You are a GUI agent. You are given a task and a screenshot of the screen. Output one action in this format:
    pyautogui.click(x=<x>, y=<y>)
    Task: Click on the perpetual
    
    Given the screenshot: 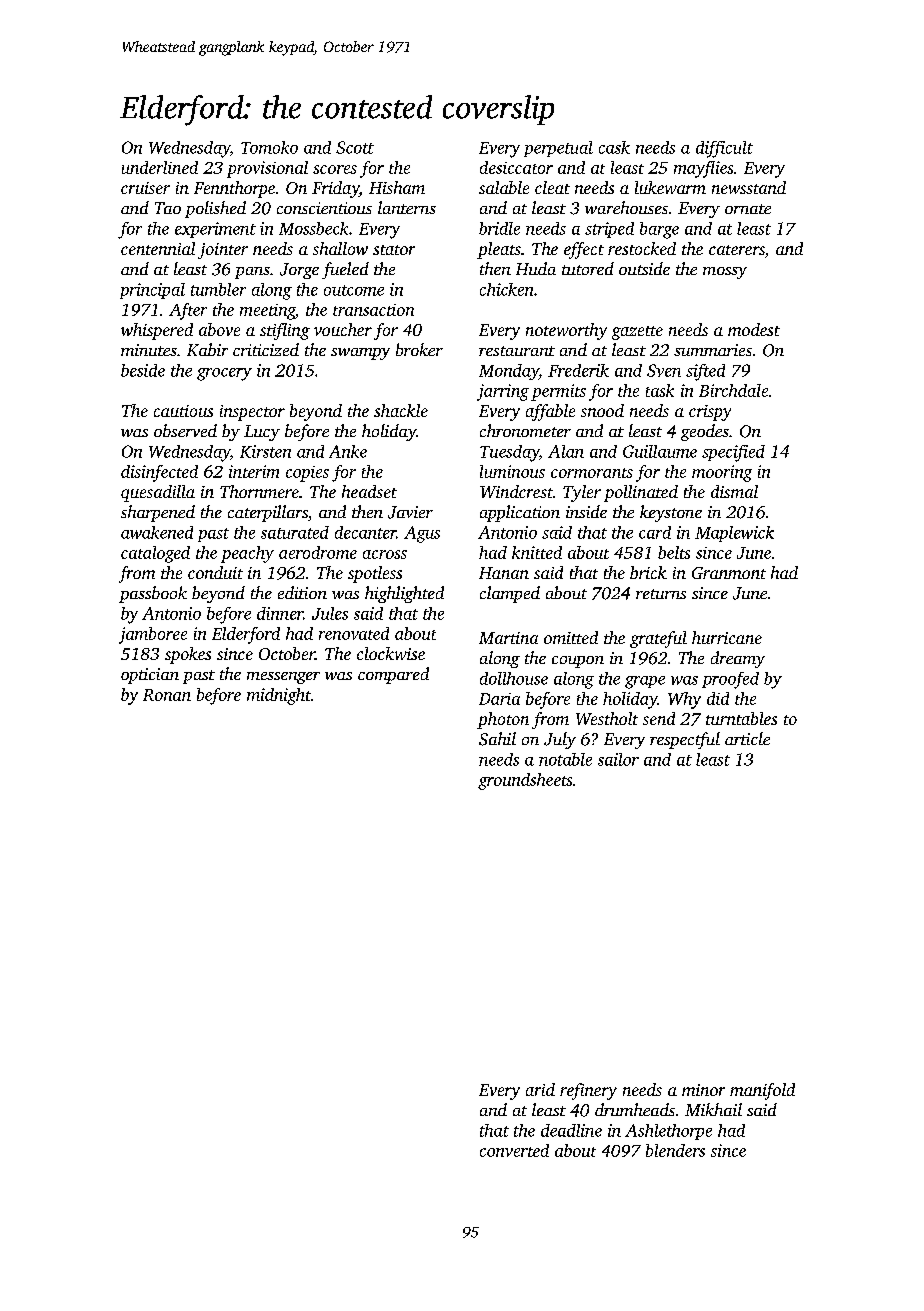 What is the action you would take?
    pyautogui.click(x=558, y=149)
